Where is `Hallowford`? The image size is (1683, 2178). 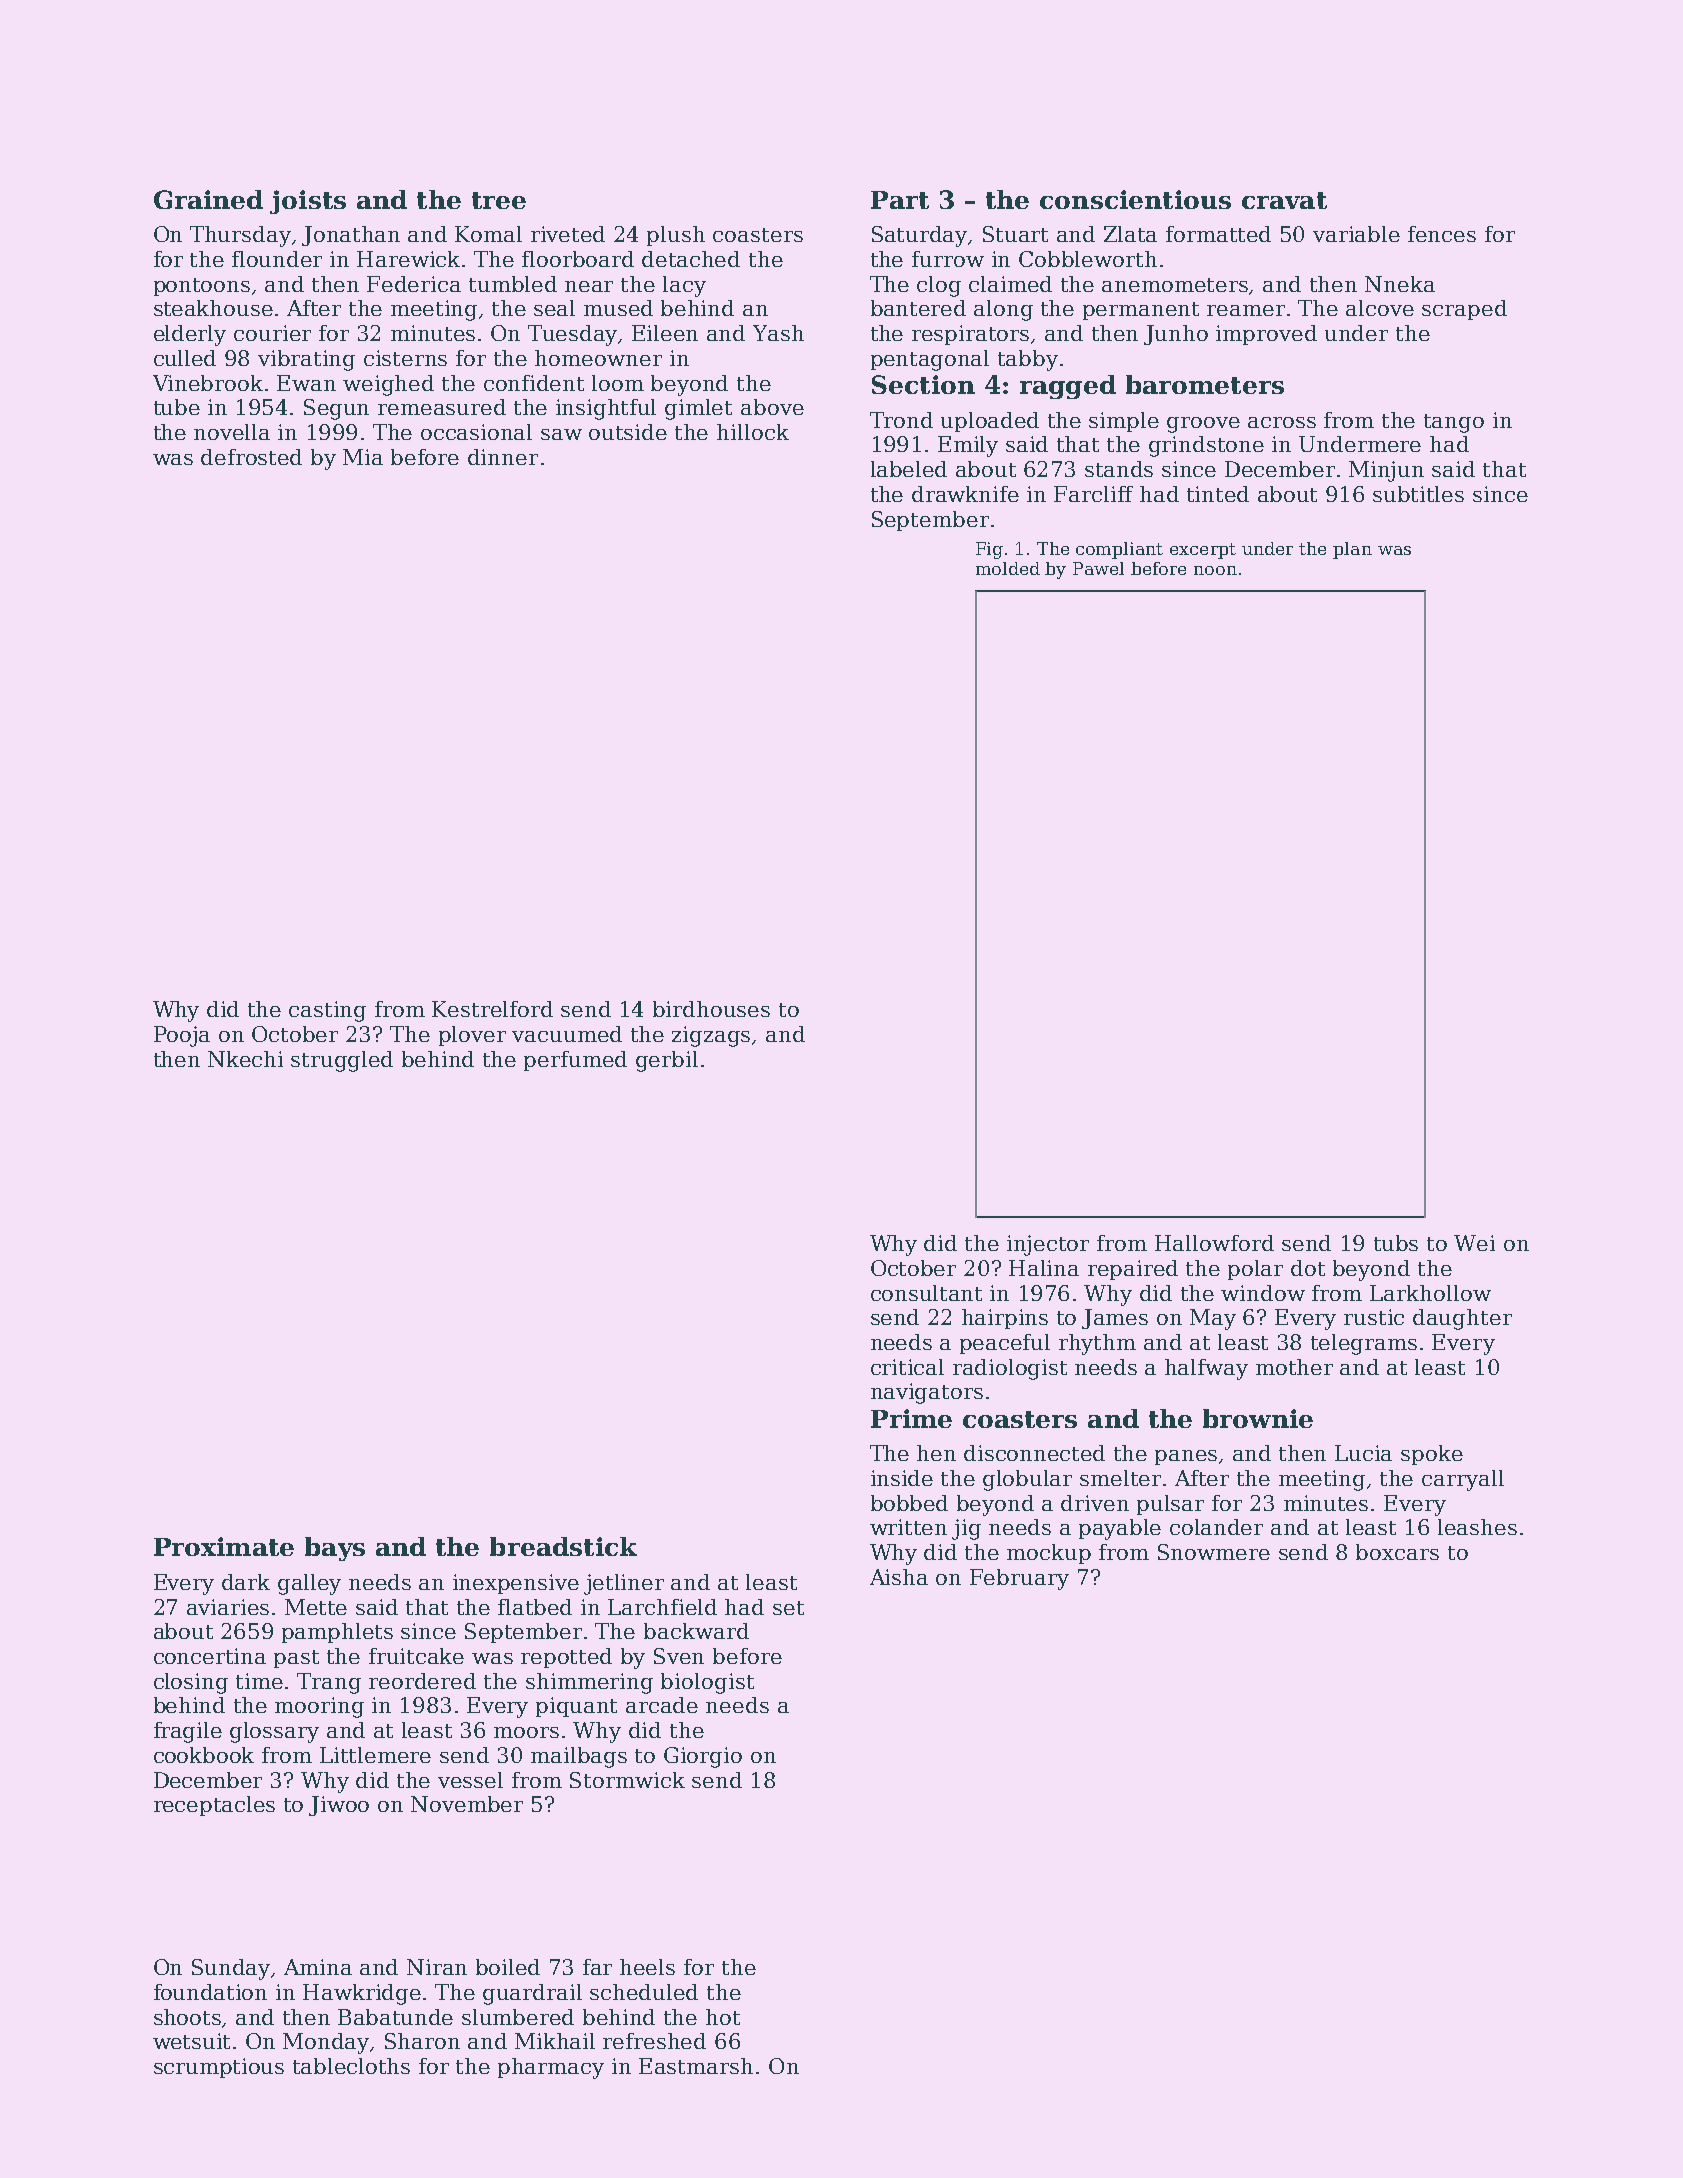
Hallowford is located at coordinates (1214, 1243).
